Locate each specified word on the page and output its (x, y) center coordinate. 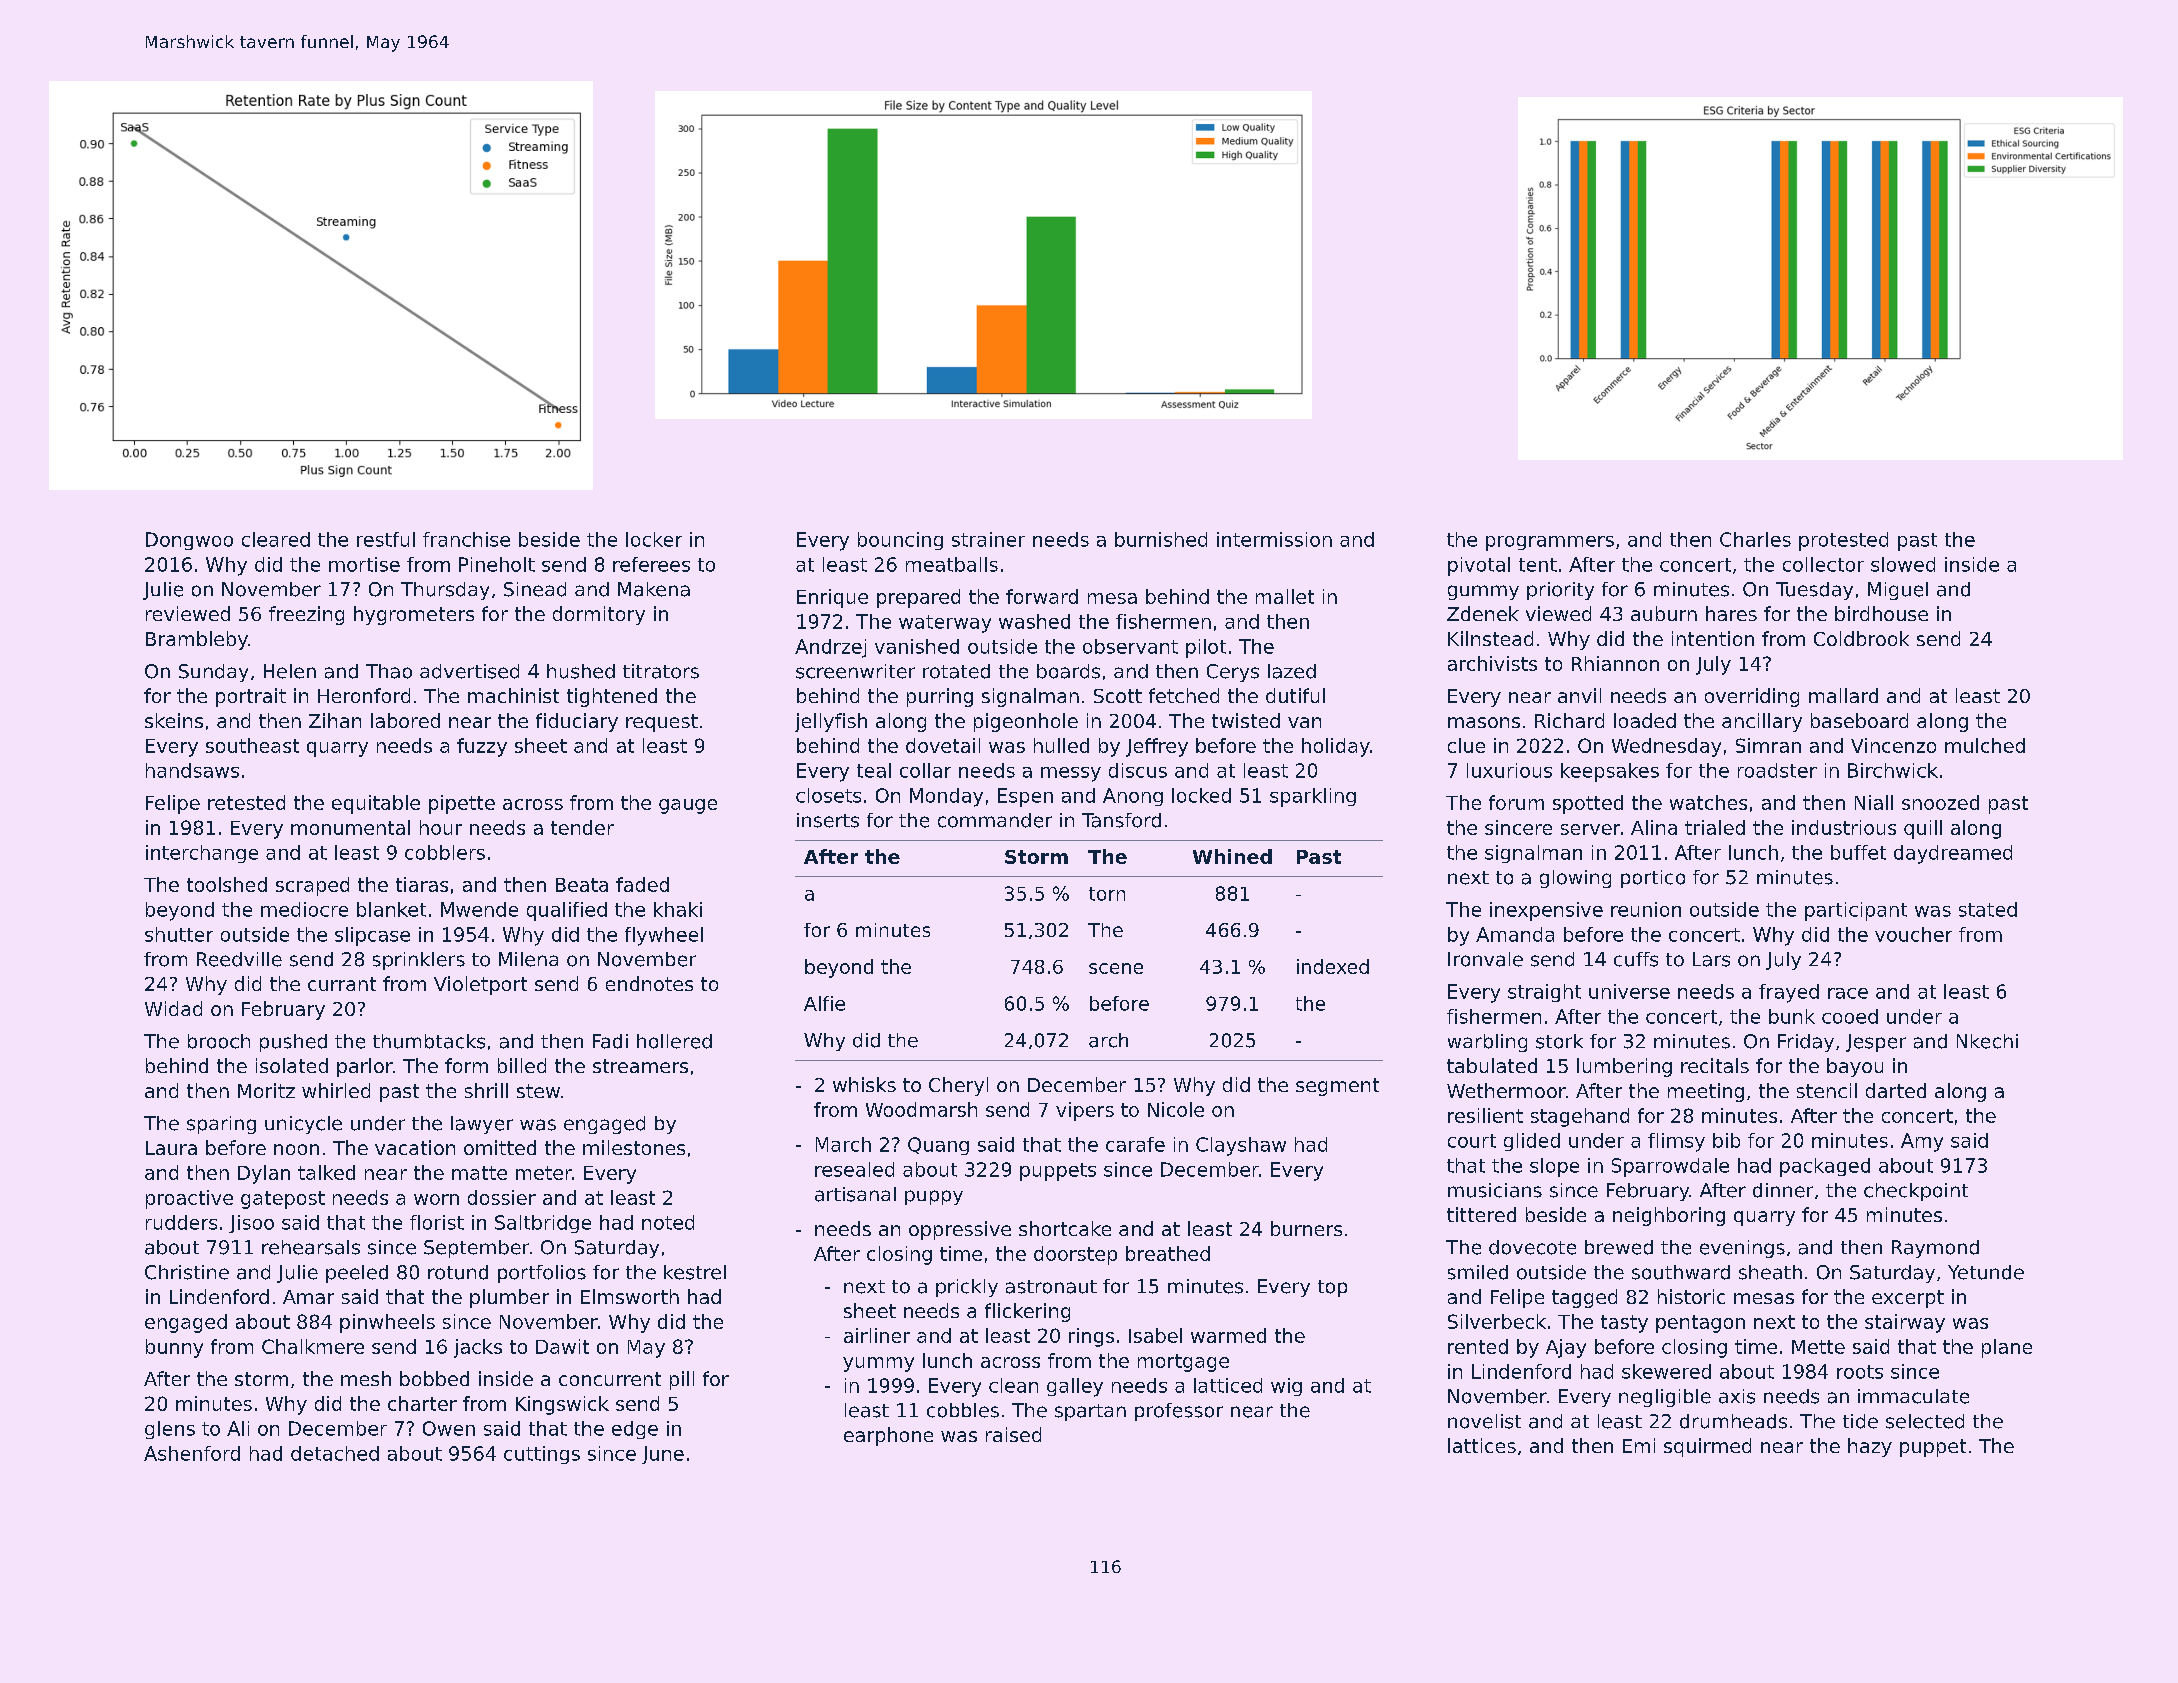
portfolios (542, 1274)
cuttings (542, 1455)
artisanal (855, 1194)
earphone (888, 1436)
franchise (466, 539)
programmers (1550, 543)
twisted (1246, 720)
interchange (202, 854)
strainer (988, 539)
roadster (1777, 770)
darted (1896, 1090)
